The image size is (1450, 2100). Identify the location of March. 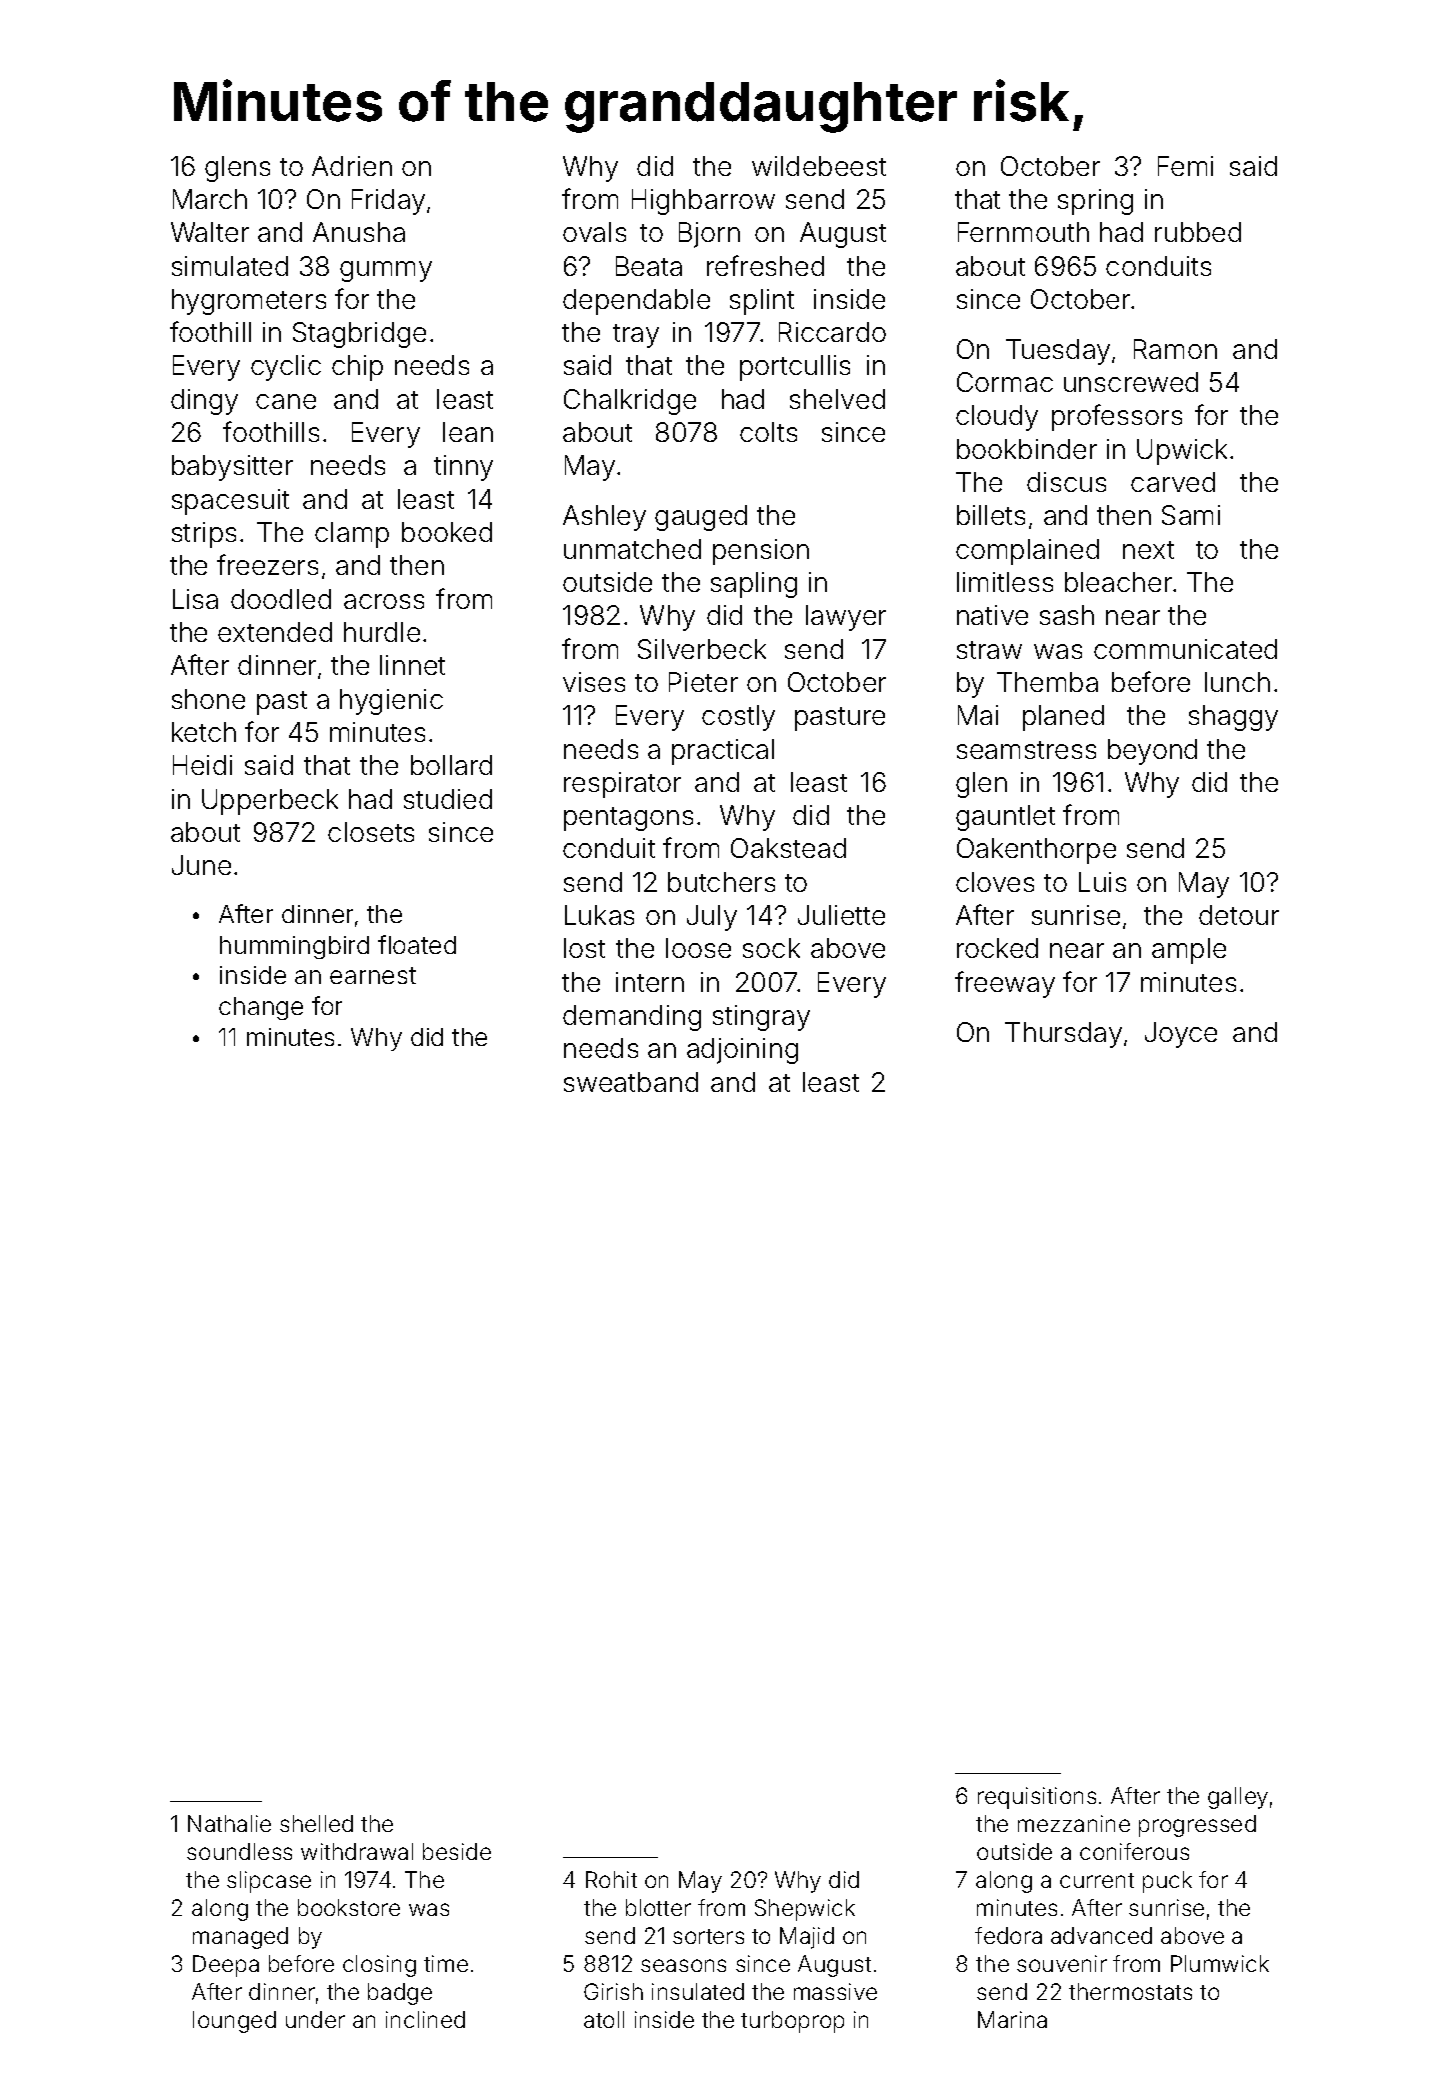
(210, 199).
